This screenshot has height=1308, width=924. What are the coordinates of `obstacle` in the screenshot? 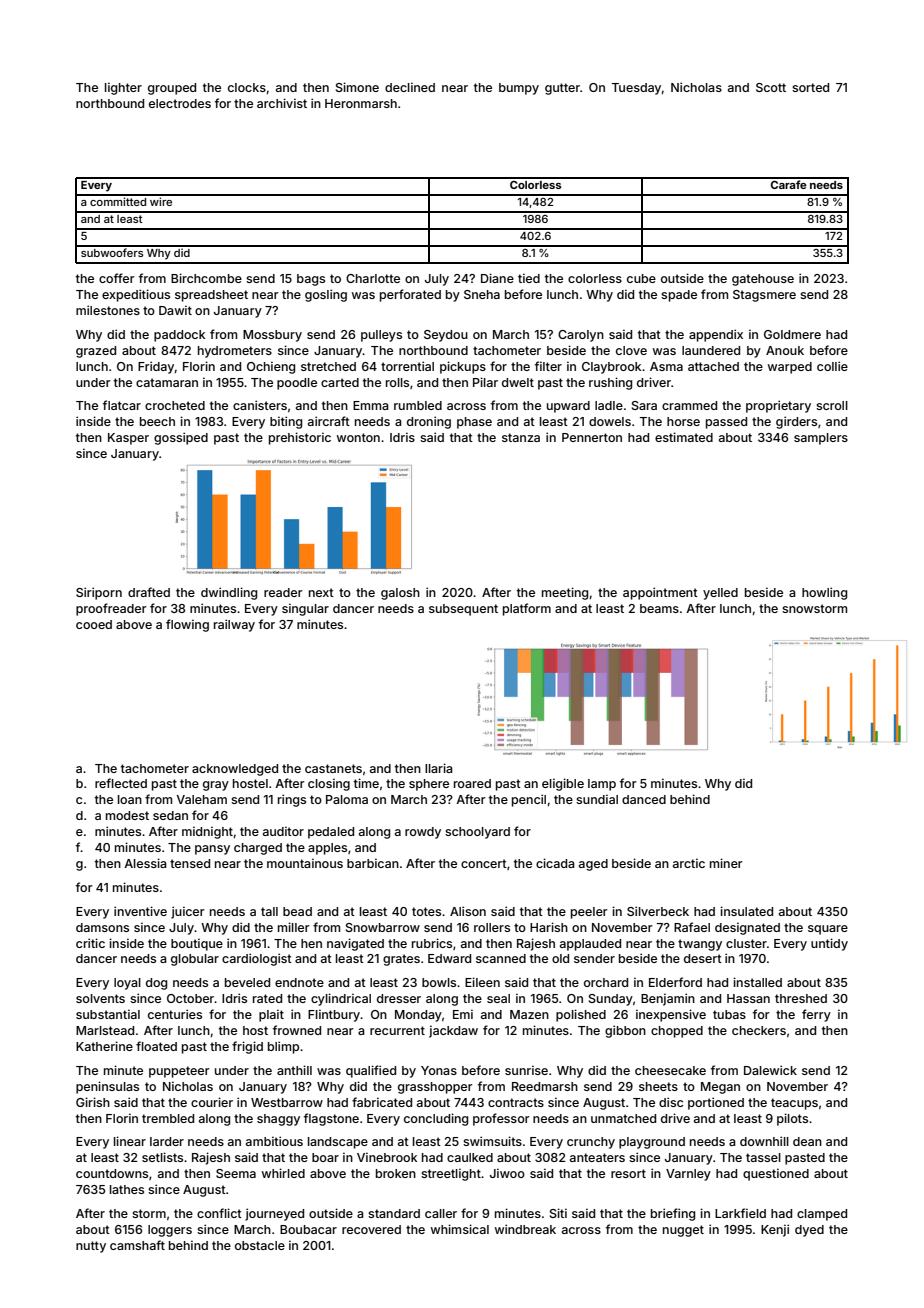 It's located at (260, 1245).
